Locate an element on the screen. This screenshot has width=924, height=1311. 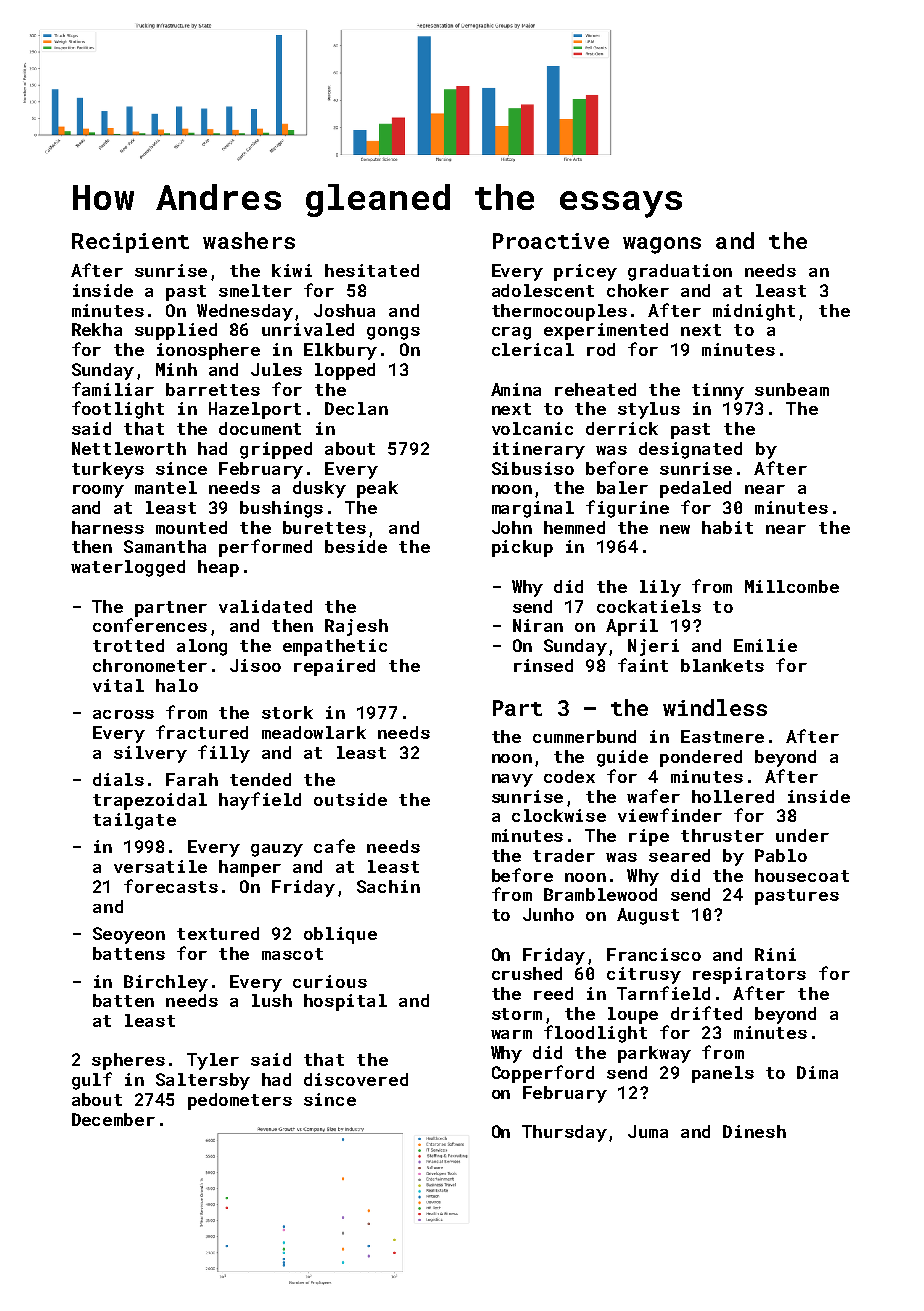
familiar is located at coordinates (113, 389).
